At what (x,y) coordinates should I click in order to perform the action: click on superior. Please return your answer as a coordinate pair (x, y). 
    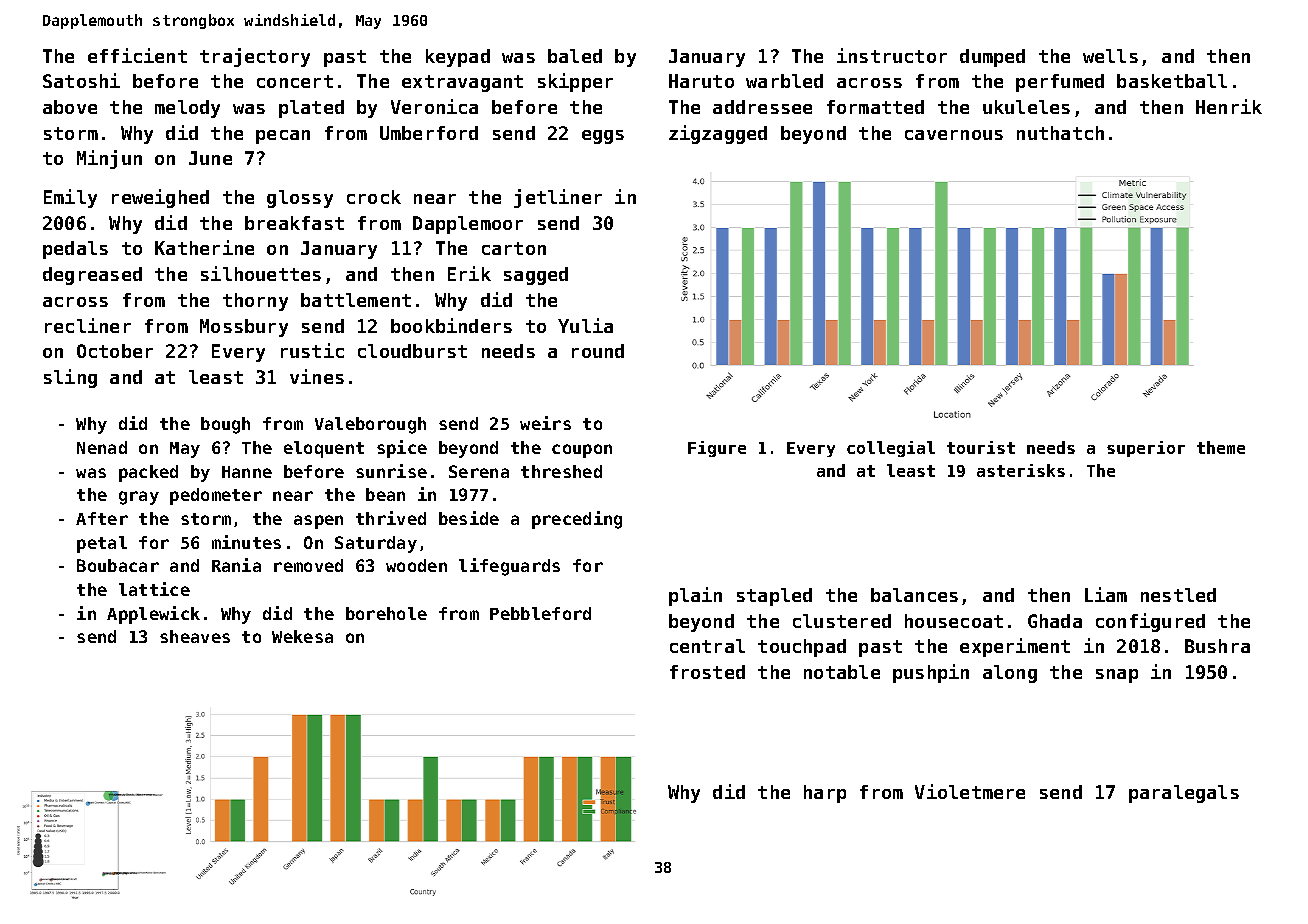
    Looking at the image, I should click on (1146, 449).
